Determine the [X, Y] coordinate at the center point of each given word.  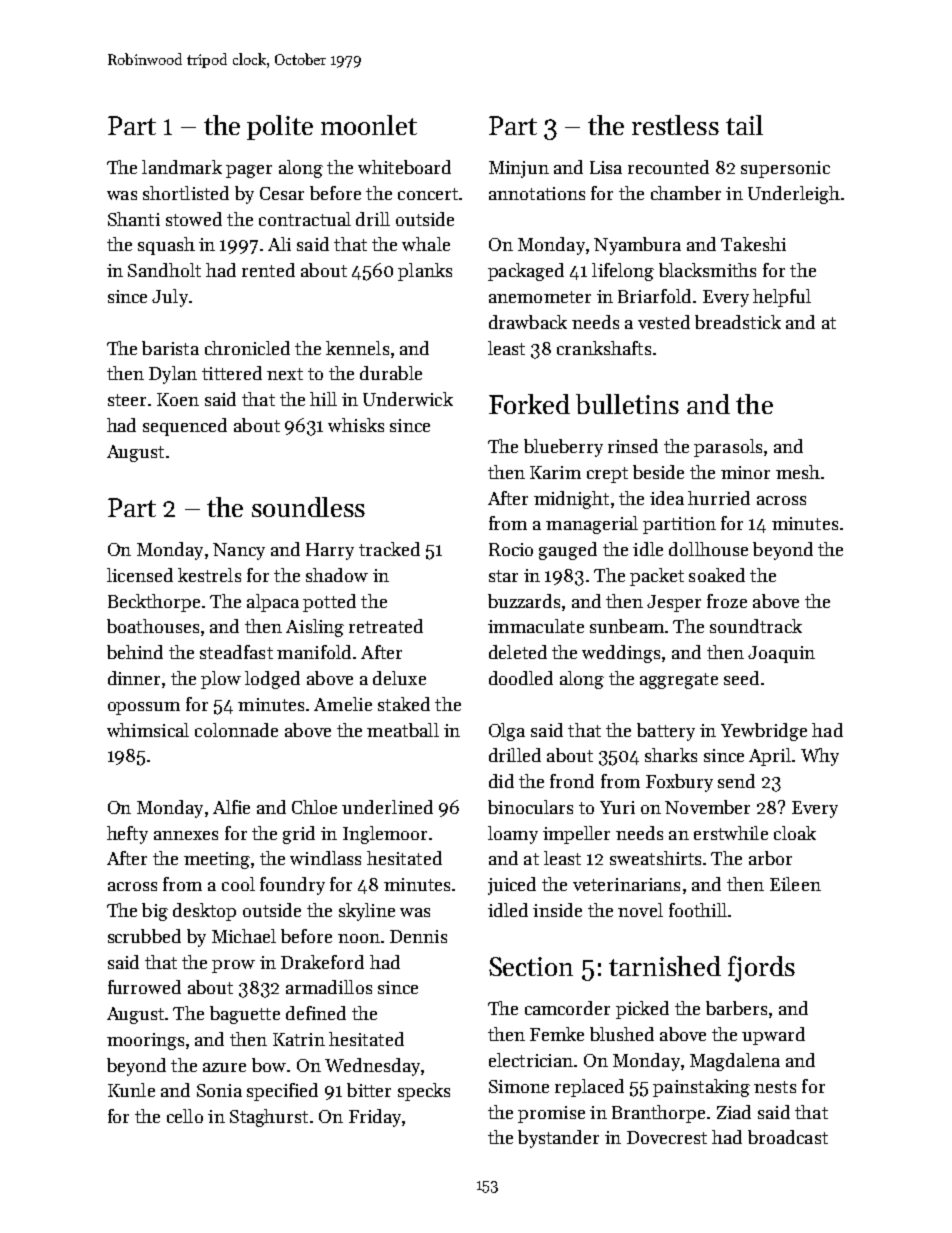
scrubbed [144, 936]
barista [170, 348]
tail [744, 125]
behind [135, 652]
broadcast [788, 1137]
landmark [182, 167]
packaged [526, 272]
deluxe [399, 678]
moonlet [369, 125]
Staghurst [269, 1118]
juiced [512, 886]
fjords [761, 969]
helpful [782, 298]
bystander [558, 1139]
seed [741, 678]
